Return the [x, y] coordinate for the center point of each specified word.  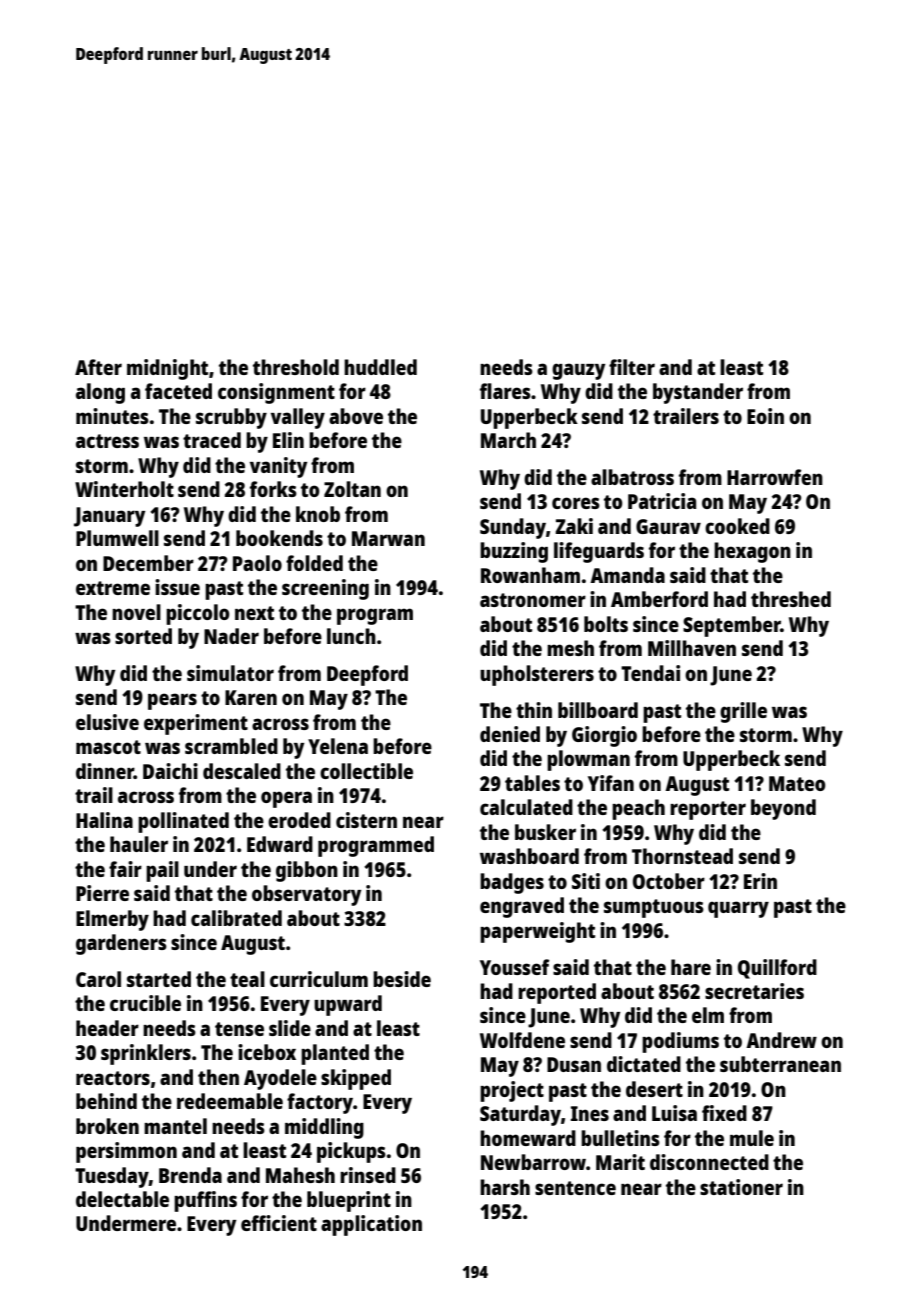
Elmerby [112, 920]
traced [212, 440]
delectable [122, 1199]
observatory [306, 895]
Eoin [765, 416]
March [508, 440]
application [371, 1225]
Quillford [777, 969]
